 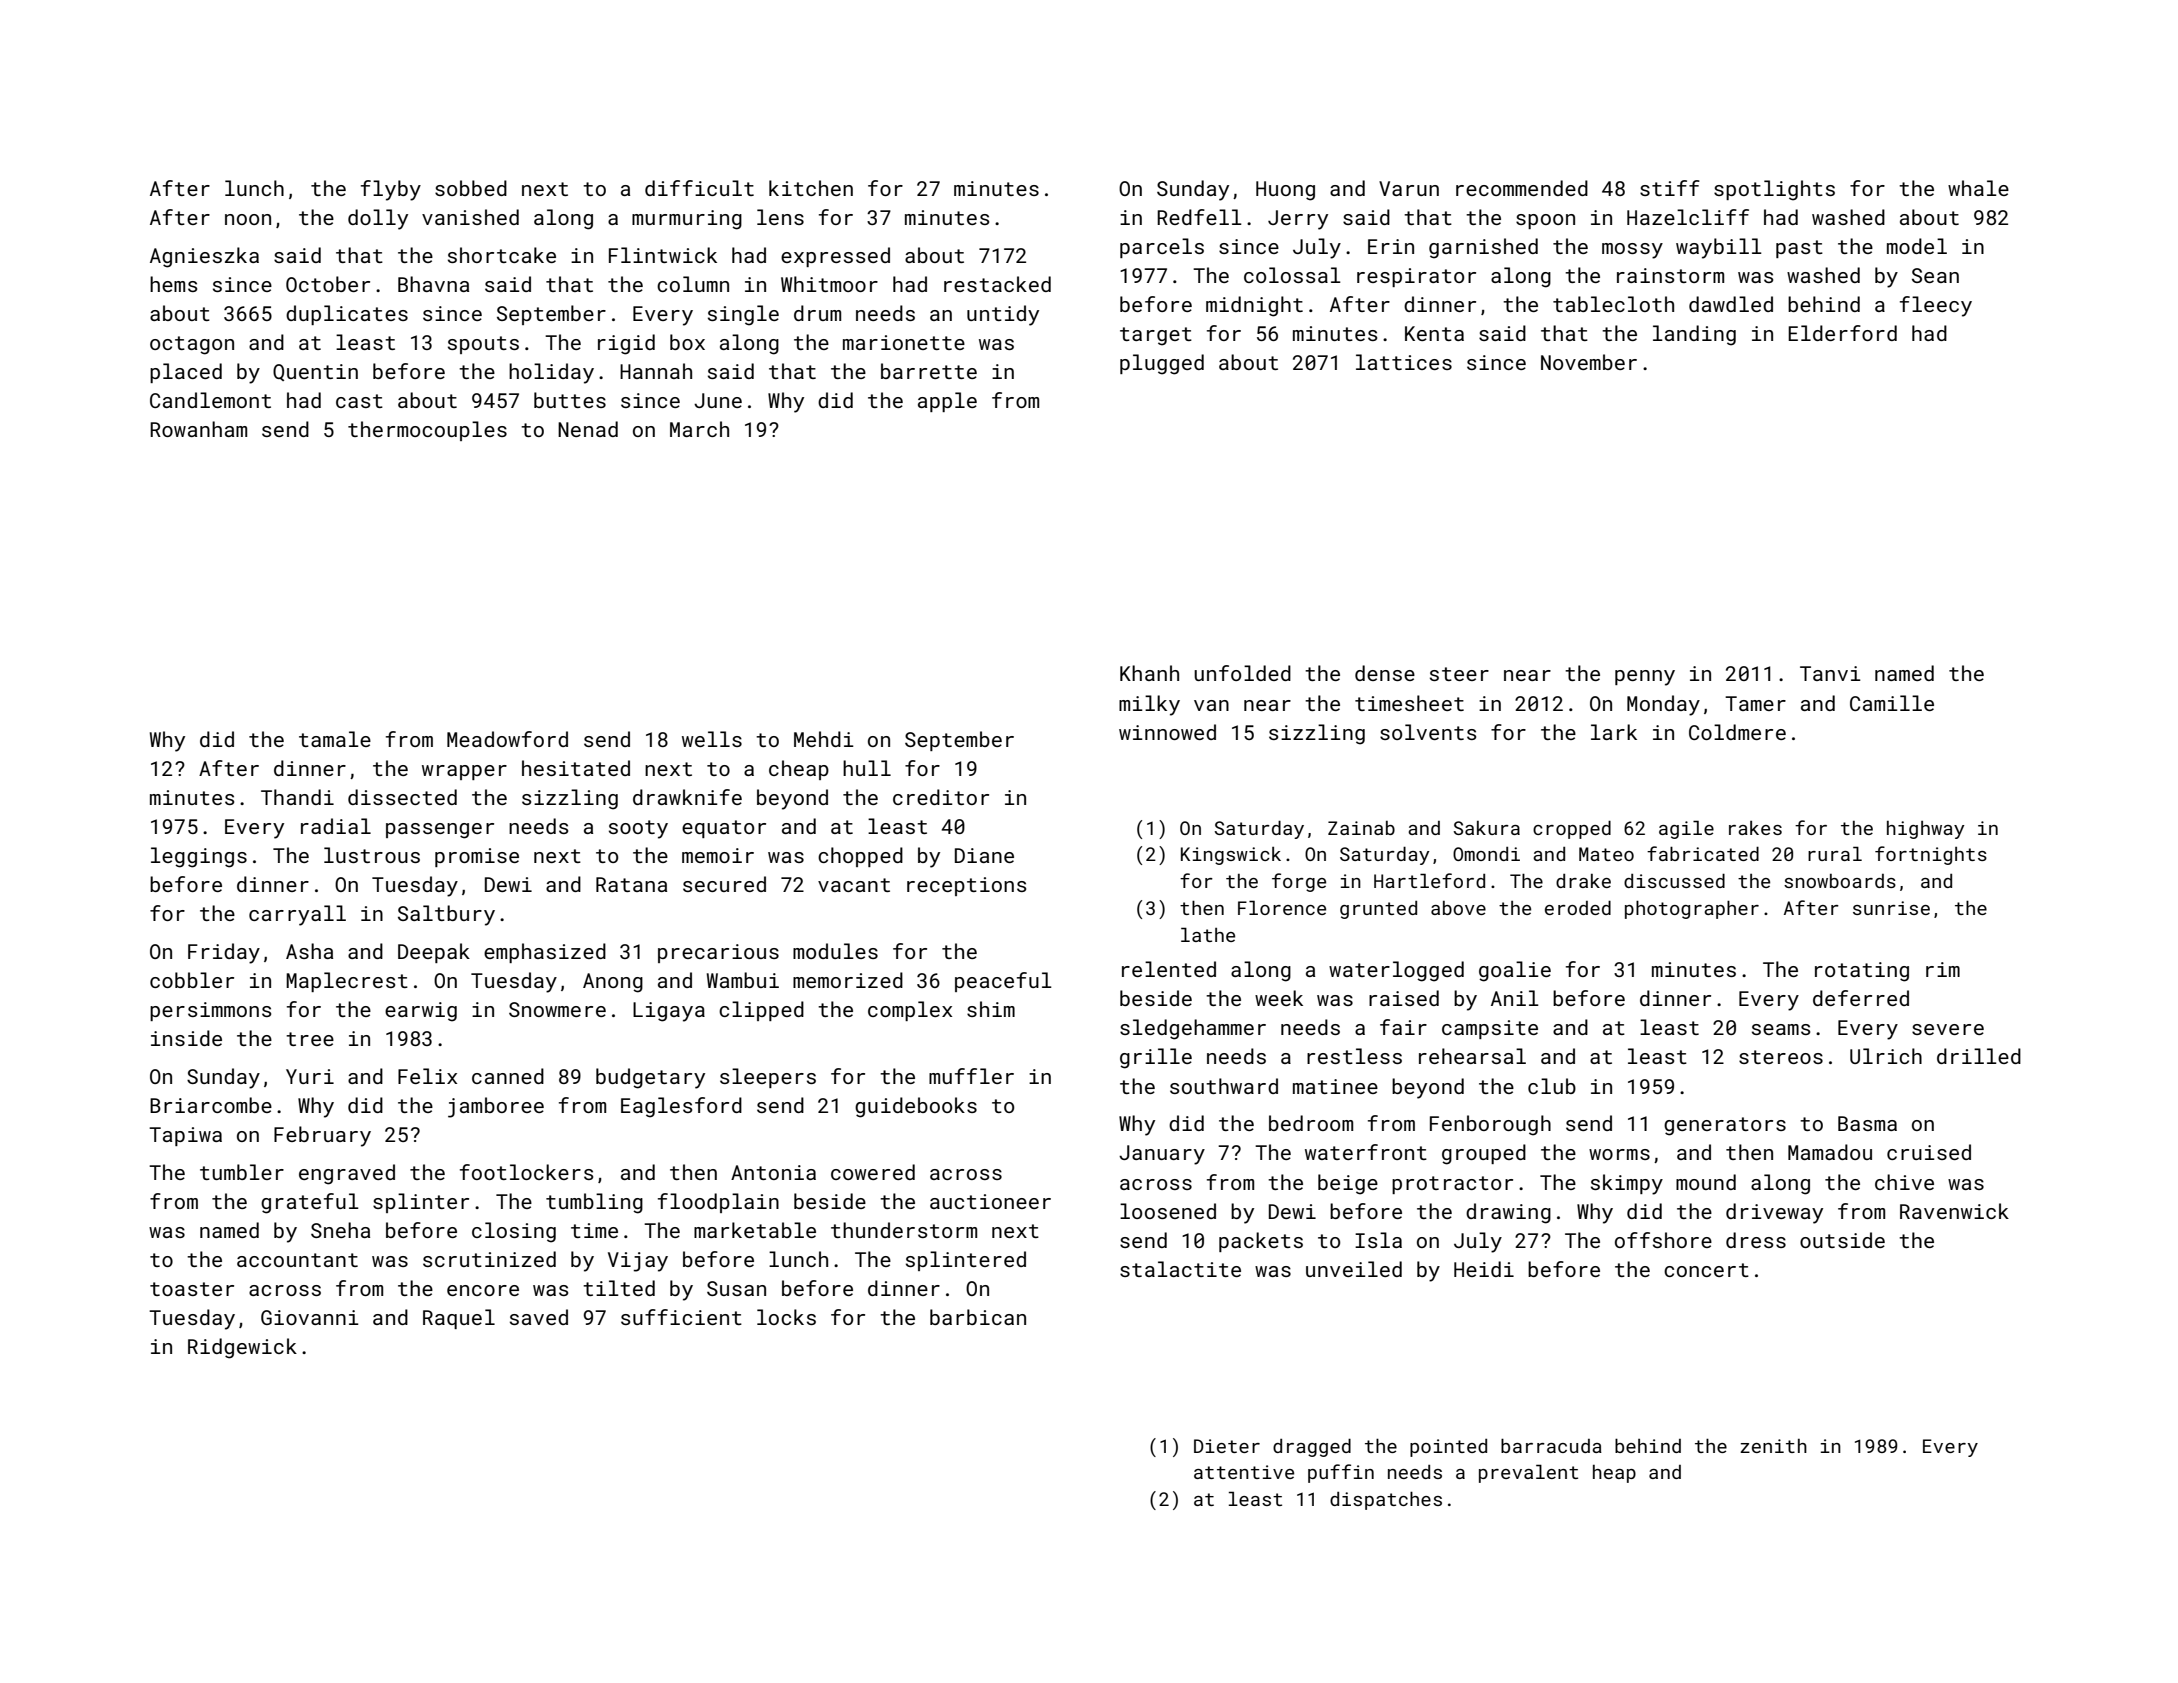 What do you see at coordinates (687, 220) in the screenshot?
I see `murmuring` at bounding box center [687, 220].
